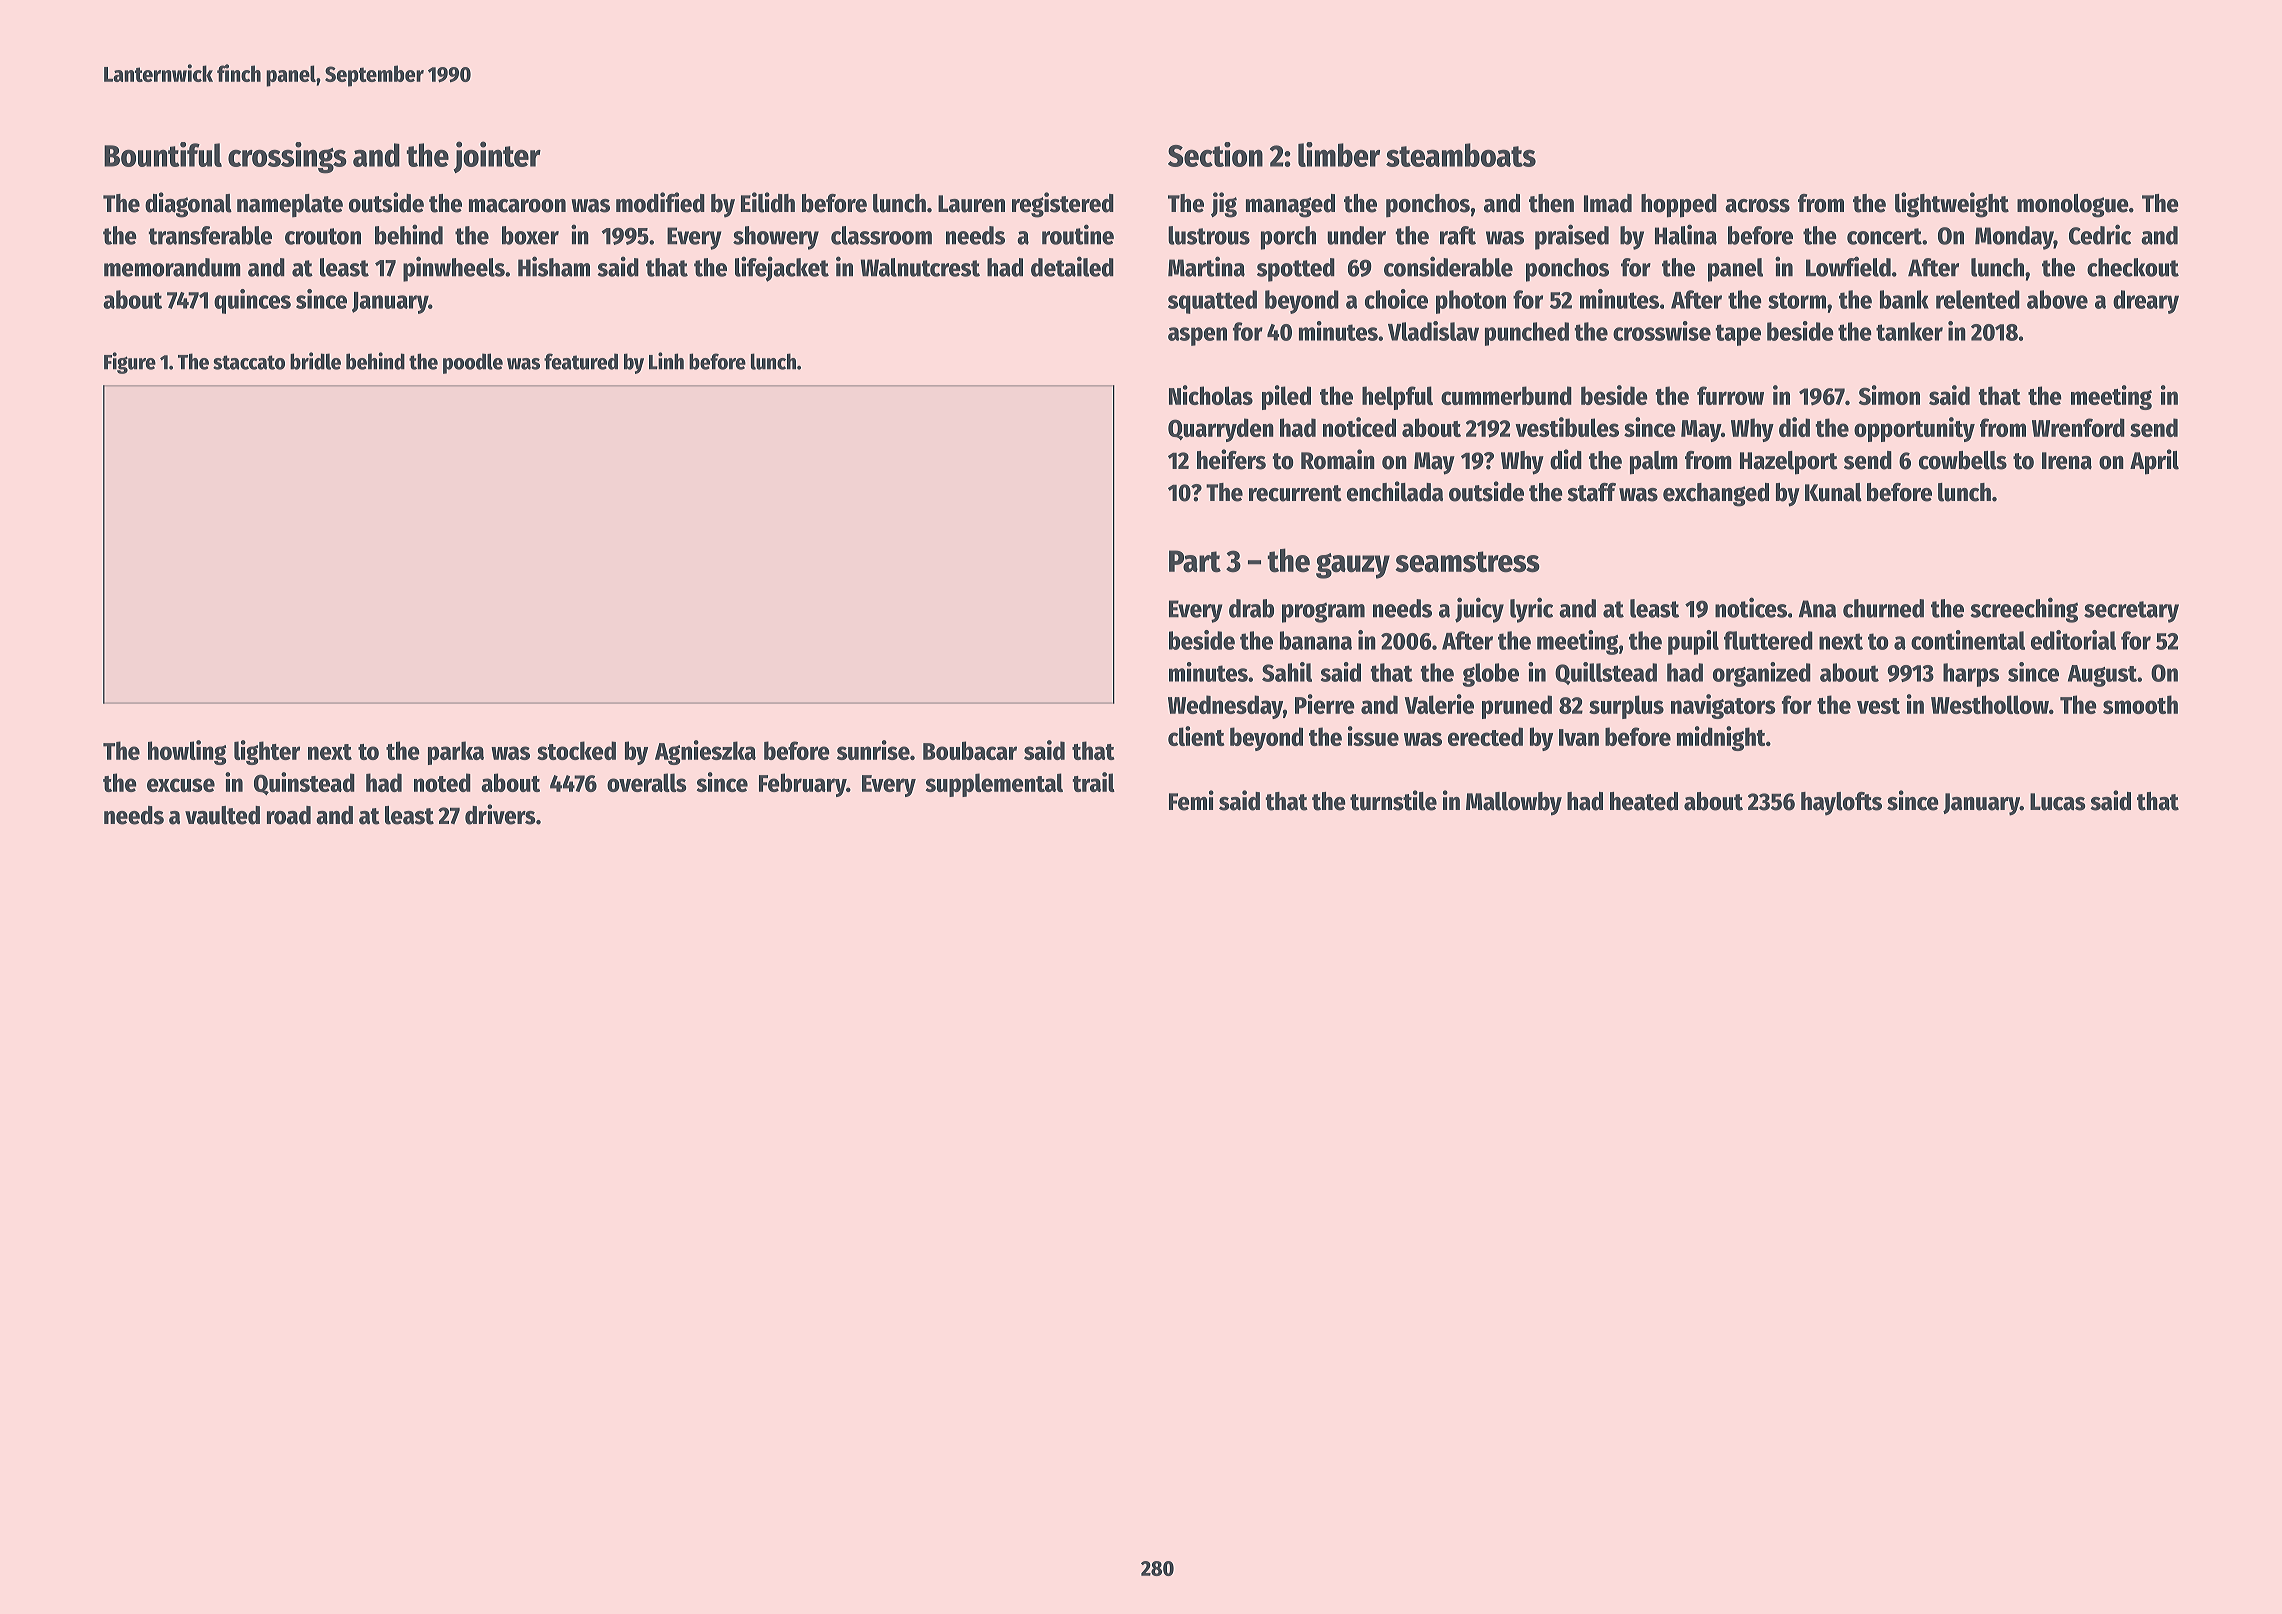 The width and height of the screenshot is (2282, 1614). Describe the element at coordinates (2131, 612) in the screenshot. I see `secretary` at that location.
